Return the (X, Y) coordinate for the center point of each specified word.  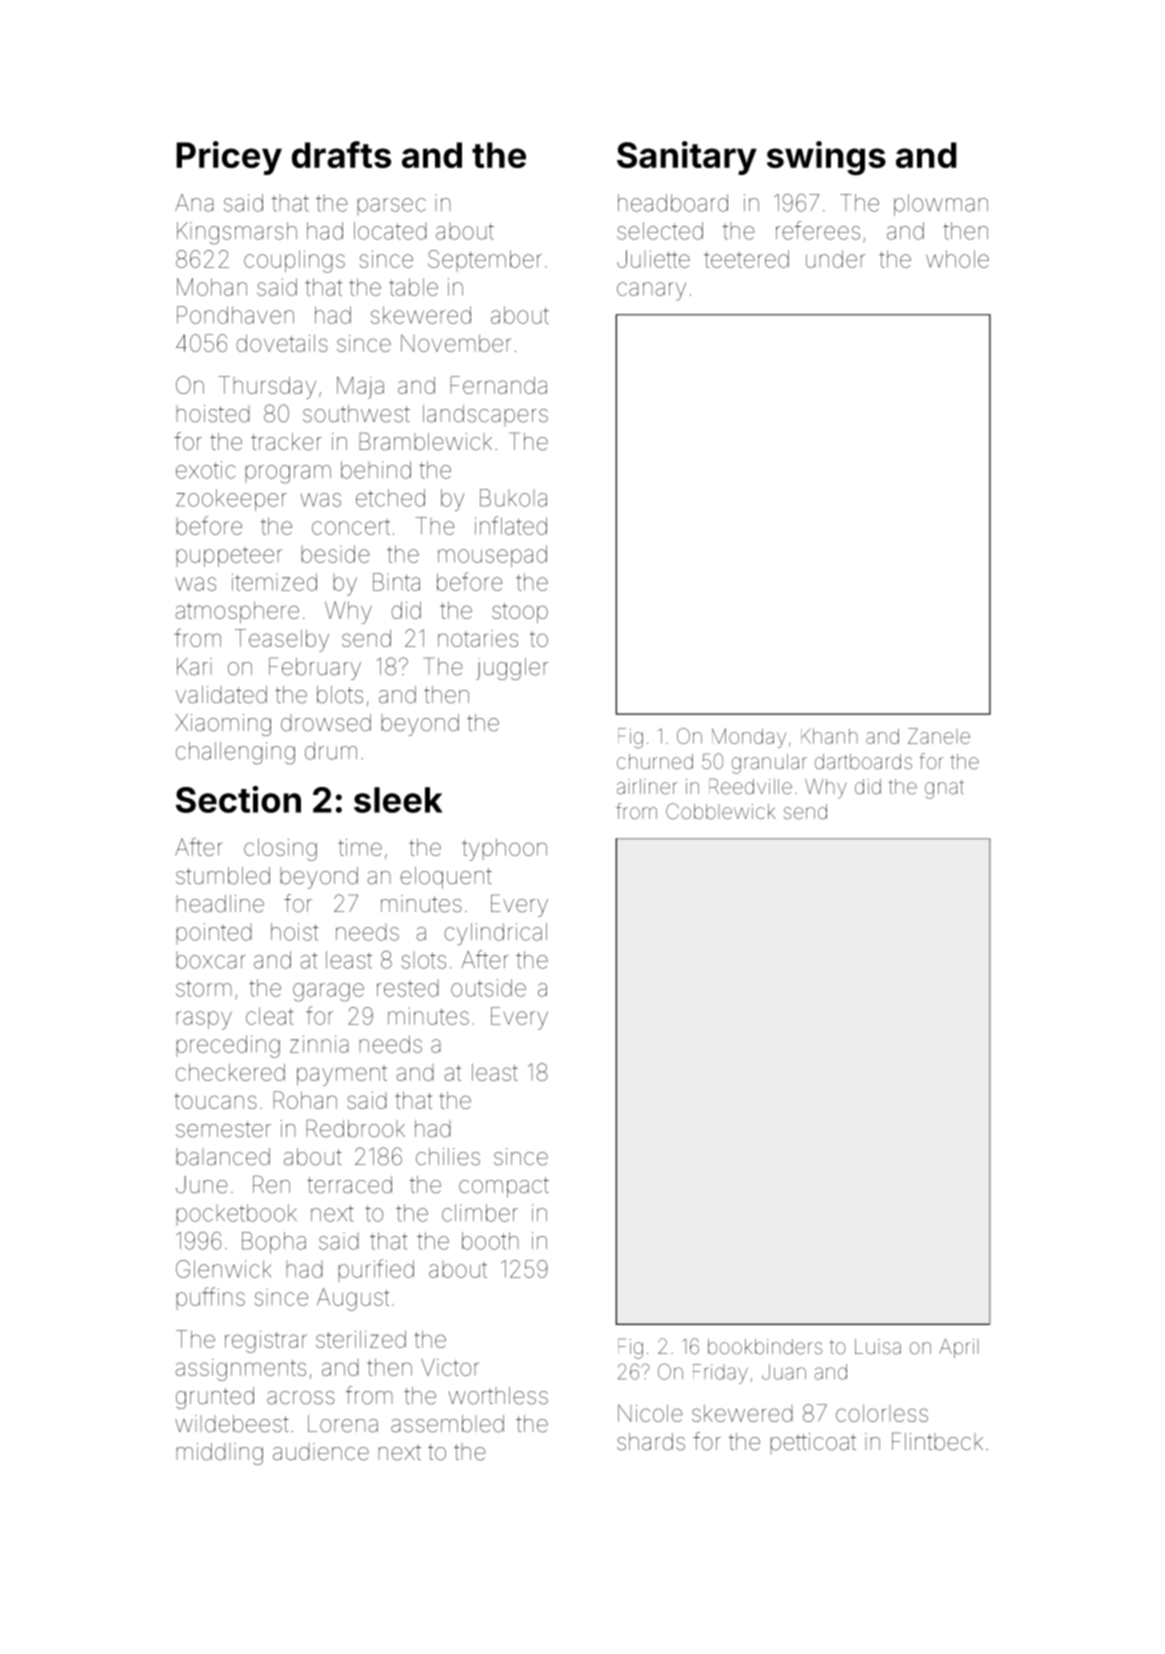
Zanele (939, 736)
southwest (356, 414)
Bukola (513, 498)
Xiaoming (223, 725)
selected (660, 231)
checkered (230, 1072)
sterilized (361, 1339)
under (836, 259)
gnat (944, 789)
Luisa (878, 1347)
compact (504, 1187)
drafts (341, 154)
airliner (647, 787)
